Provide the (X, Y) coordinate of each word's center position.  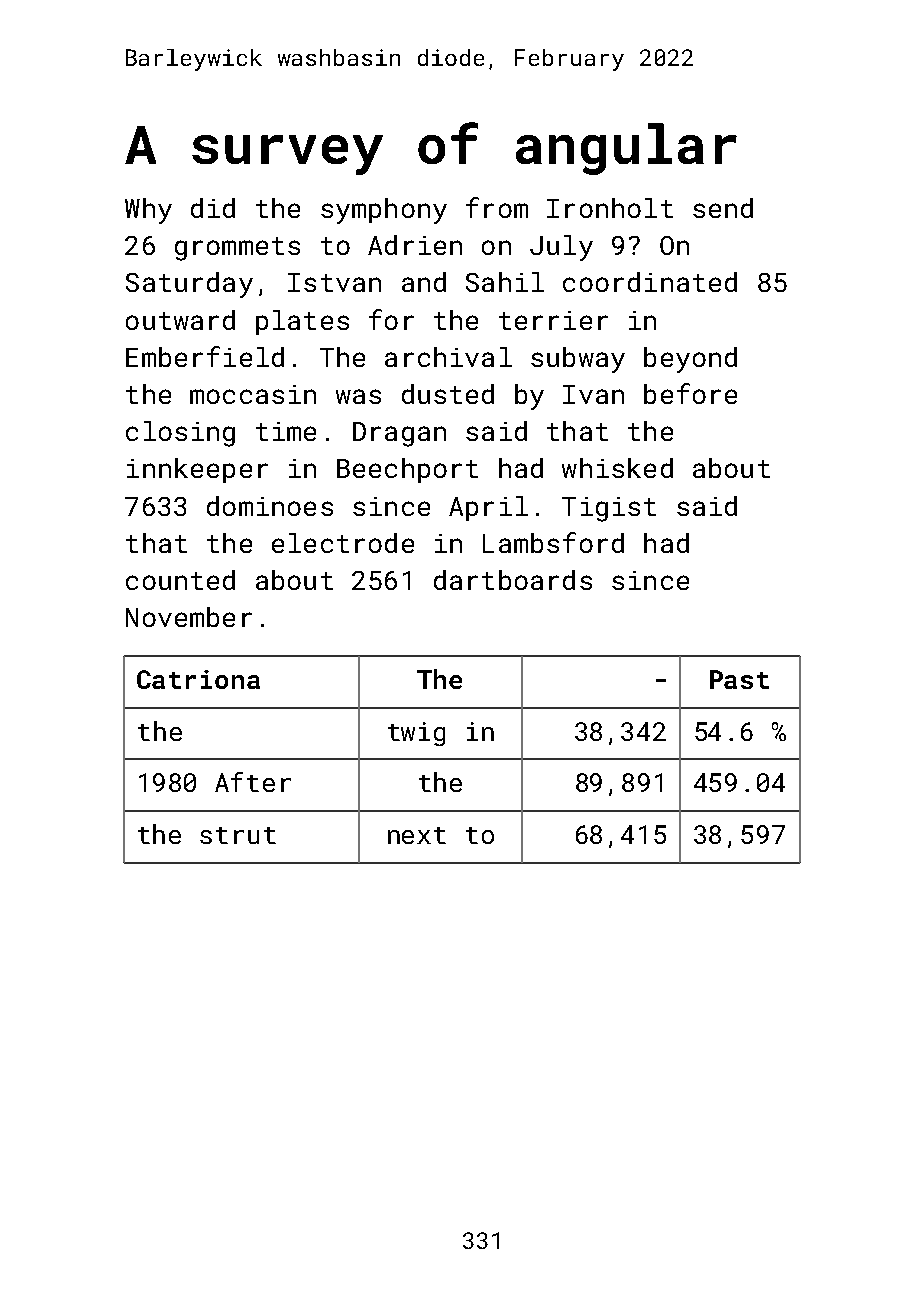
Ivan (593, 394)
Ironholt (610, 208)
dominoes (270, 506)
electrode (343, 543)
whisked (617, 468)
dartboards (513, 580)
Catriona (198, 679)
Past (739, 679)
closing (180, 434)
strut (238, 835)
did (213, 208)
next (417, 835)
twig (416, 734)
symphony (384, 211)
